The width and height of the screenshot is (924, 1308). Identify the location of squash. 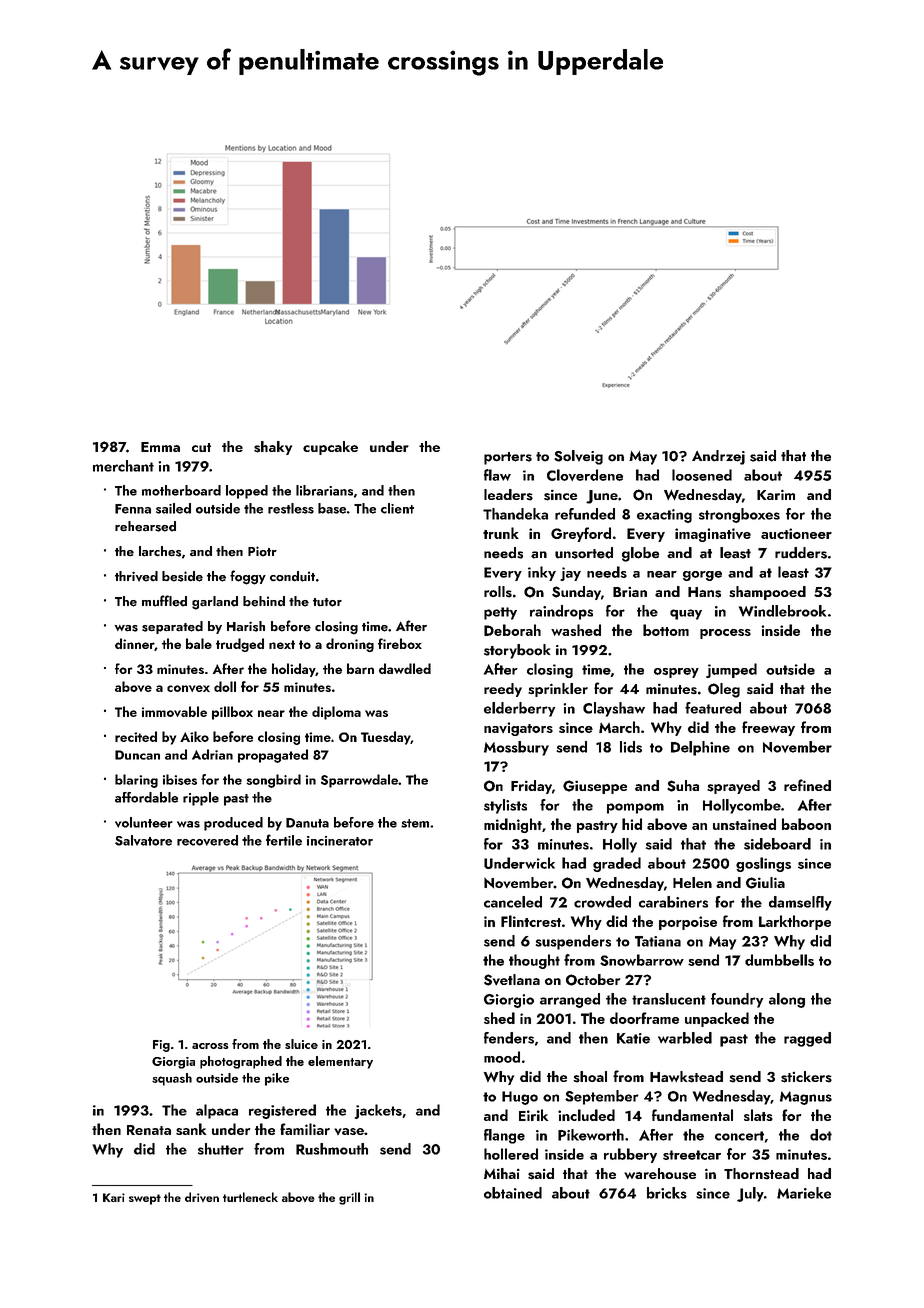
(172, 1079).
